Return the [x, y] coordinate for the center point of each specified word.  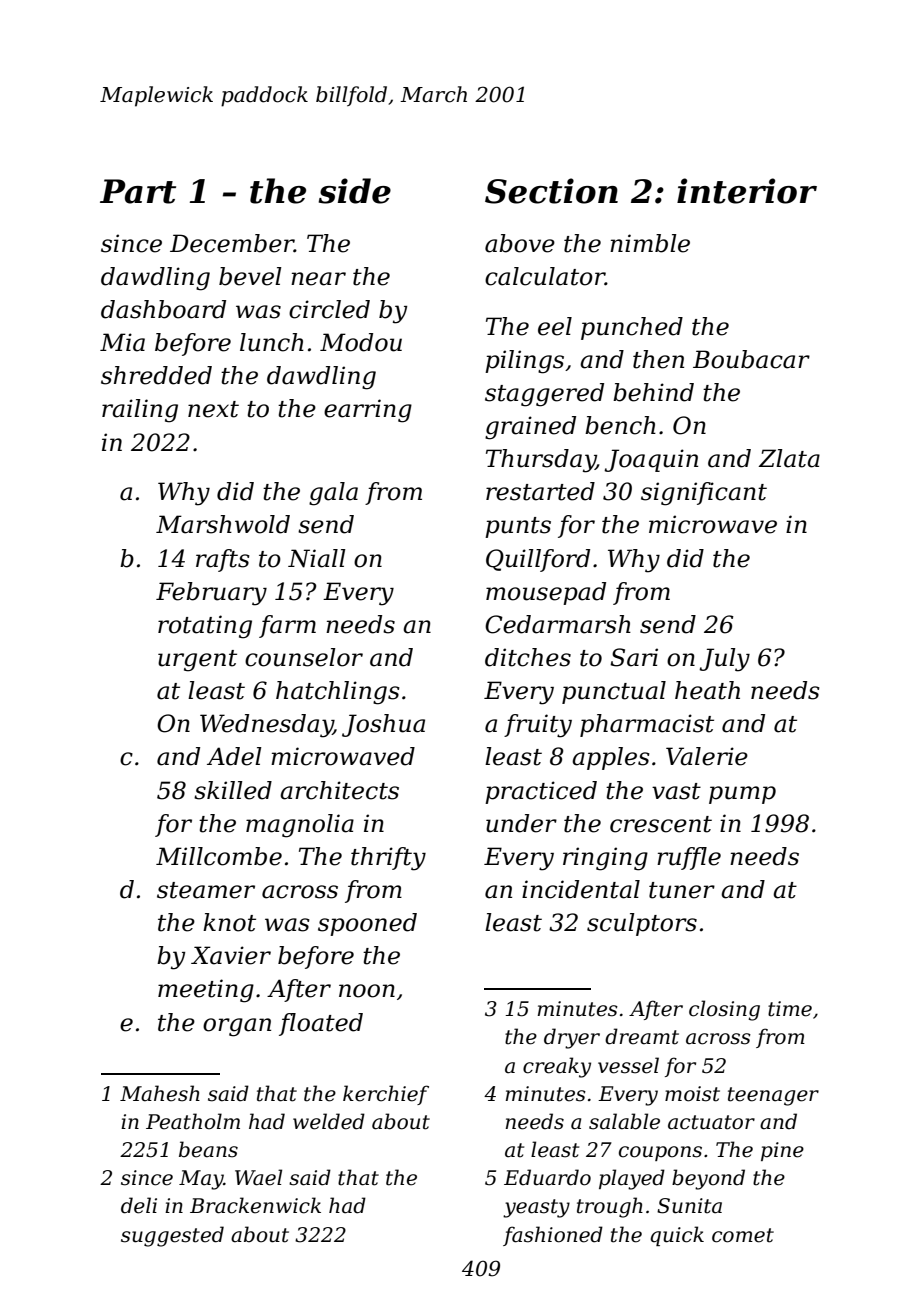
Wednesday [266, 726]
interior [747, 191]
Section [551, 191]
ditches [528, 657]
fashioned [553, 1236]
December [232, 243]
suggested [172, 1236]
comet [743, 1235]
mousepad [546, 593]
